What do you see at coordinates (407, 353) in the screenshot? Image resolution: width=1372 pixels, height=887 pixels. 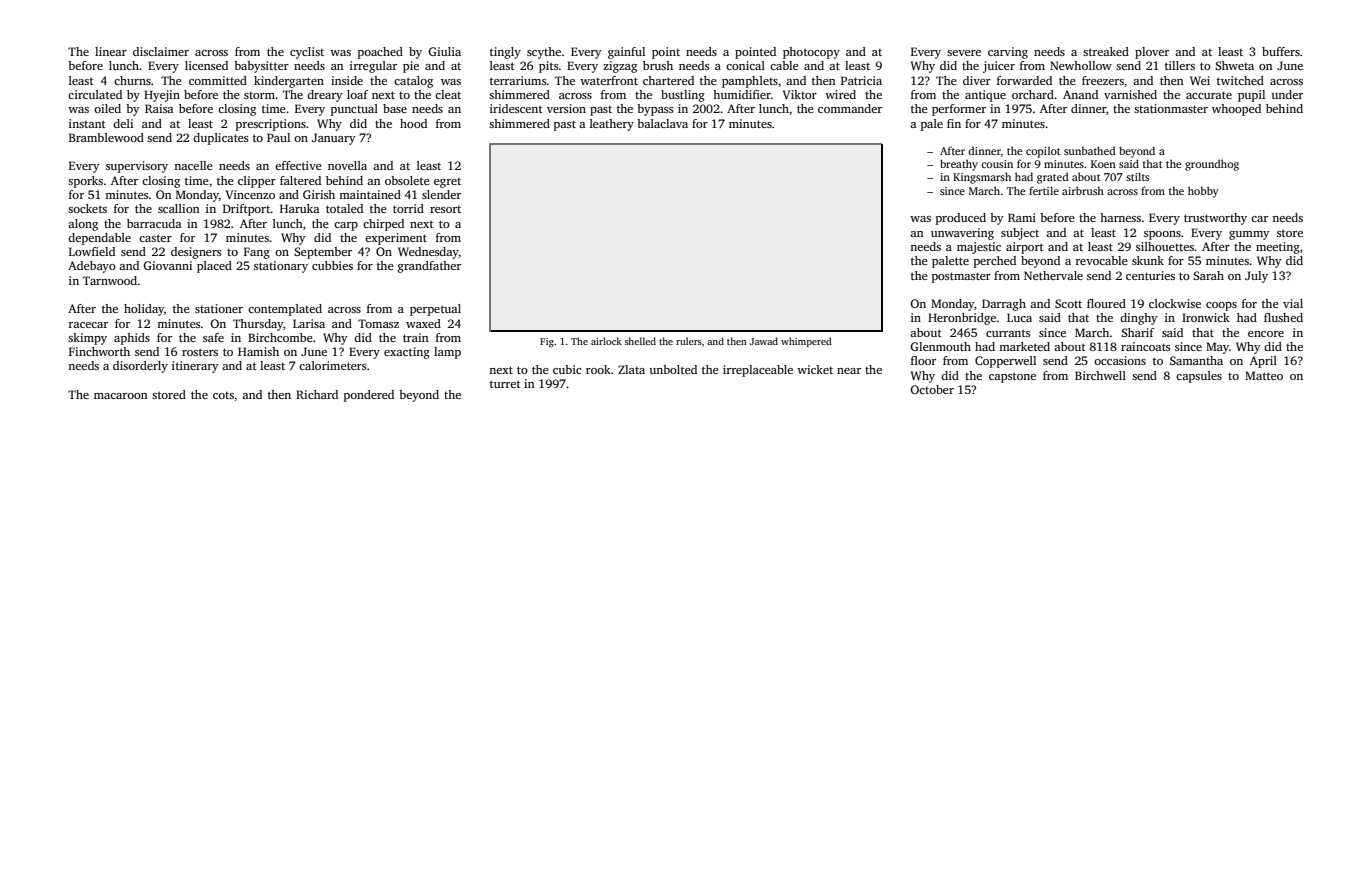 I see `exacting` at bounding box center [407, 353].
